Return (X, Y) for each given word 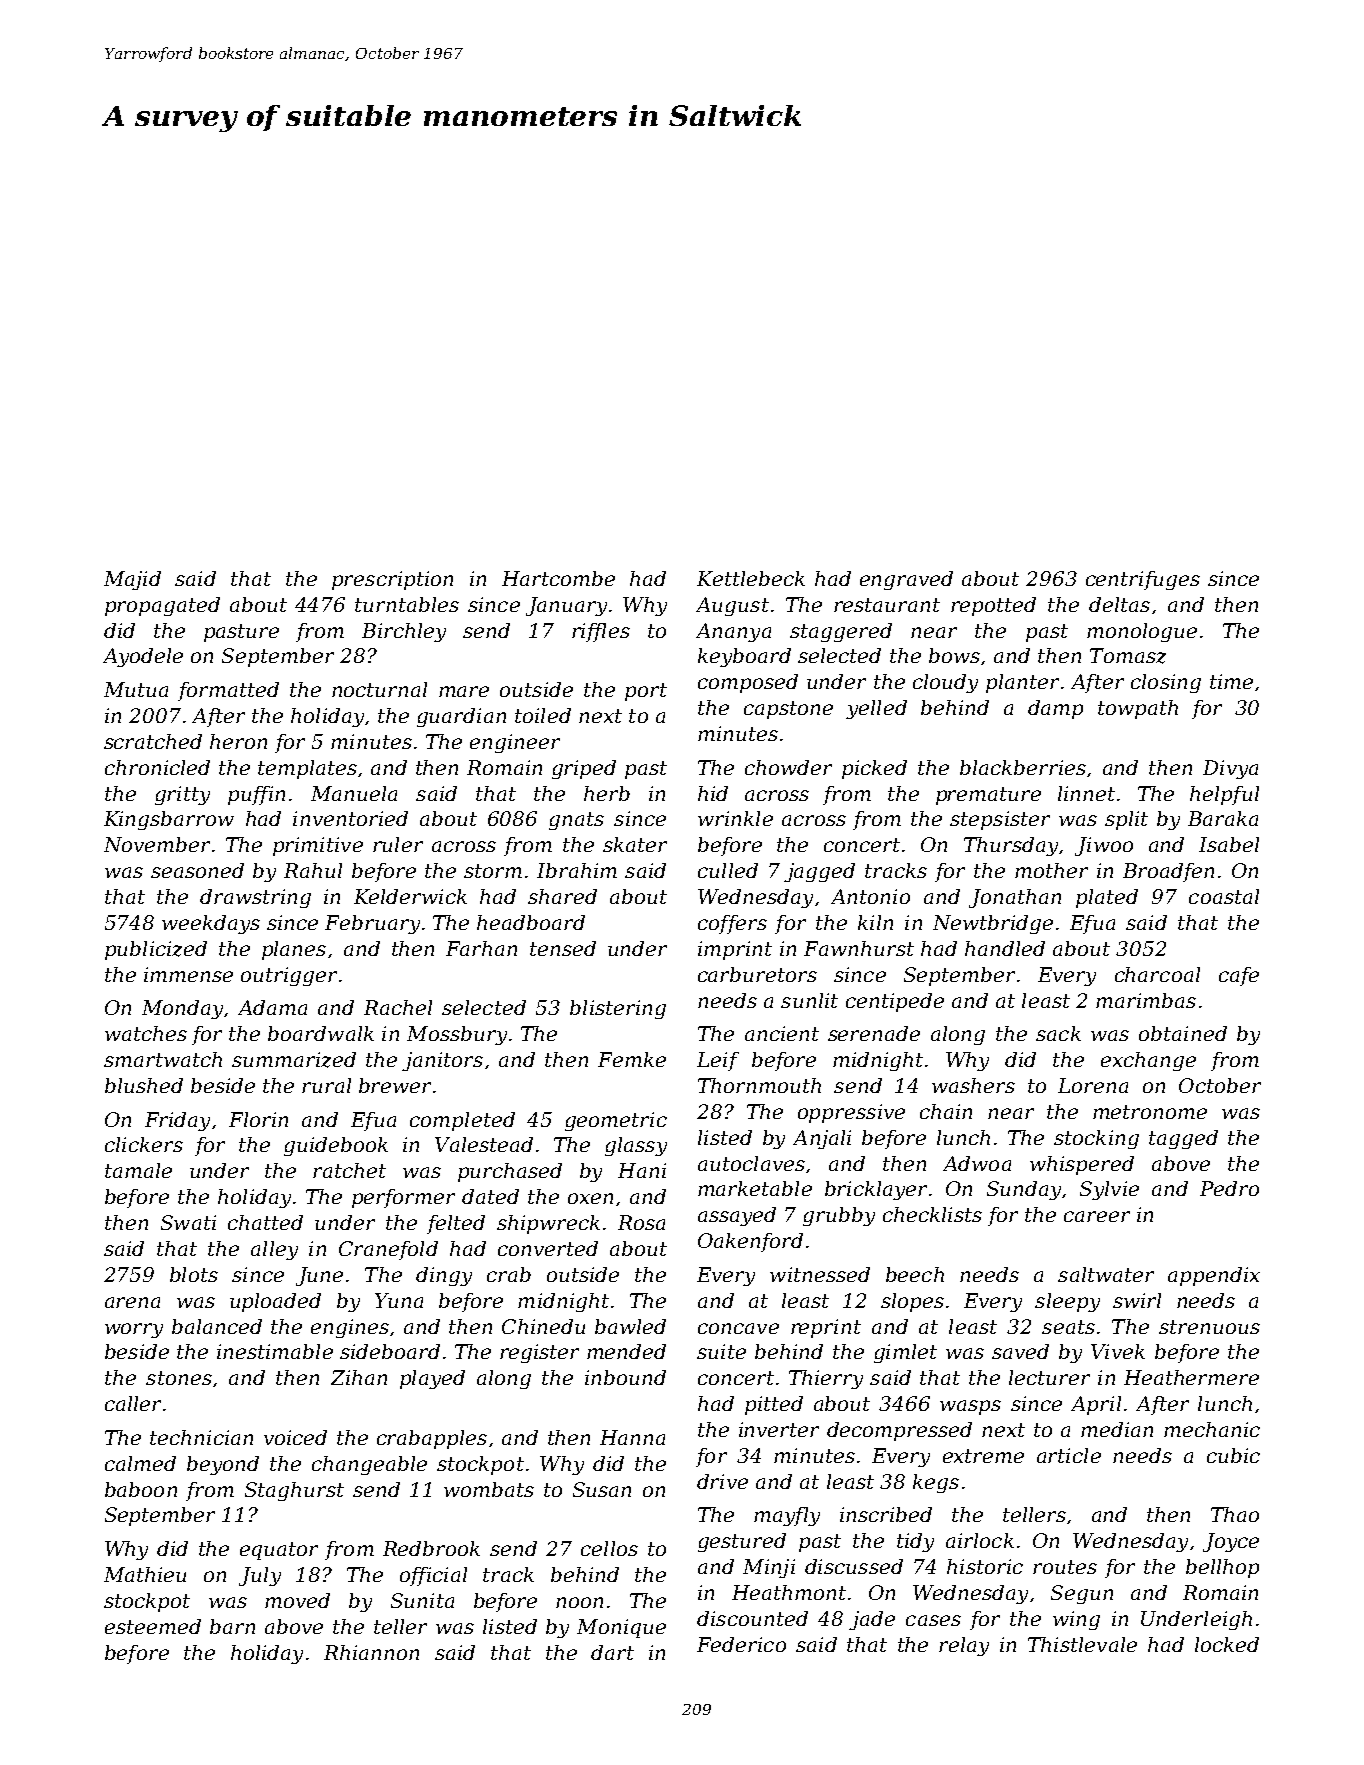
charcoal (1157, 974)
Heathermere (1191, 1377)
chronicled (157, 767)
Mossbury (457, 1035)
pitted (774, 1405)
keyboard (744, 657)
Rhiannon (371, 1652)
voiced (295, 1437)
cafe (1239, 976)
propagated (162, 606)
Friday (177, 1121)
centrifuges (1143, 580)
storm (493, 871)
